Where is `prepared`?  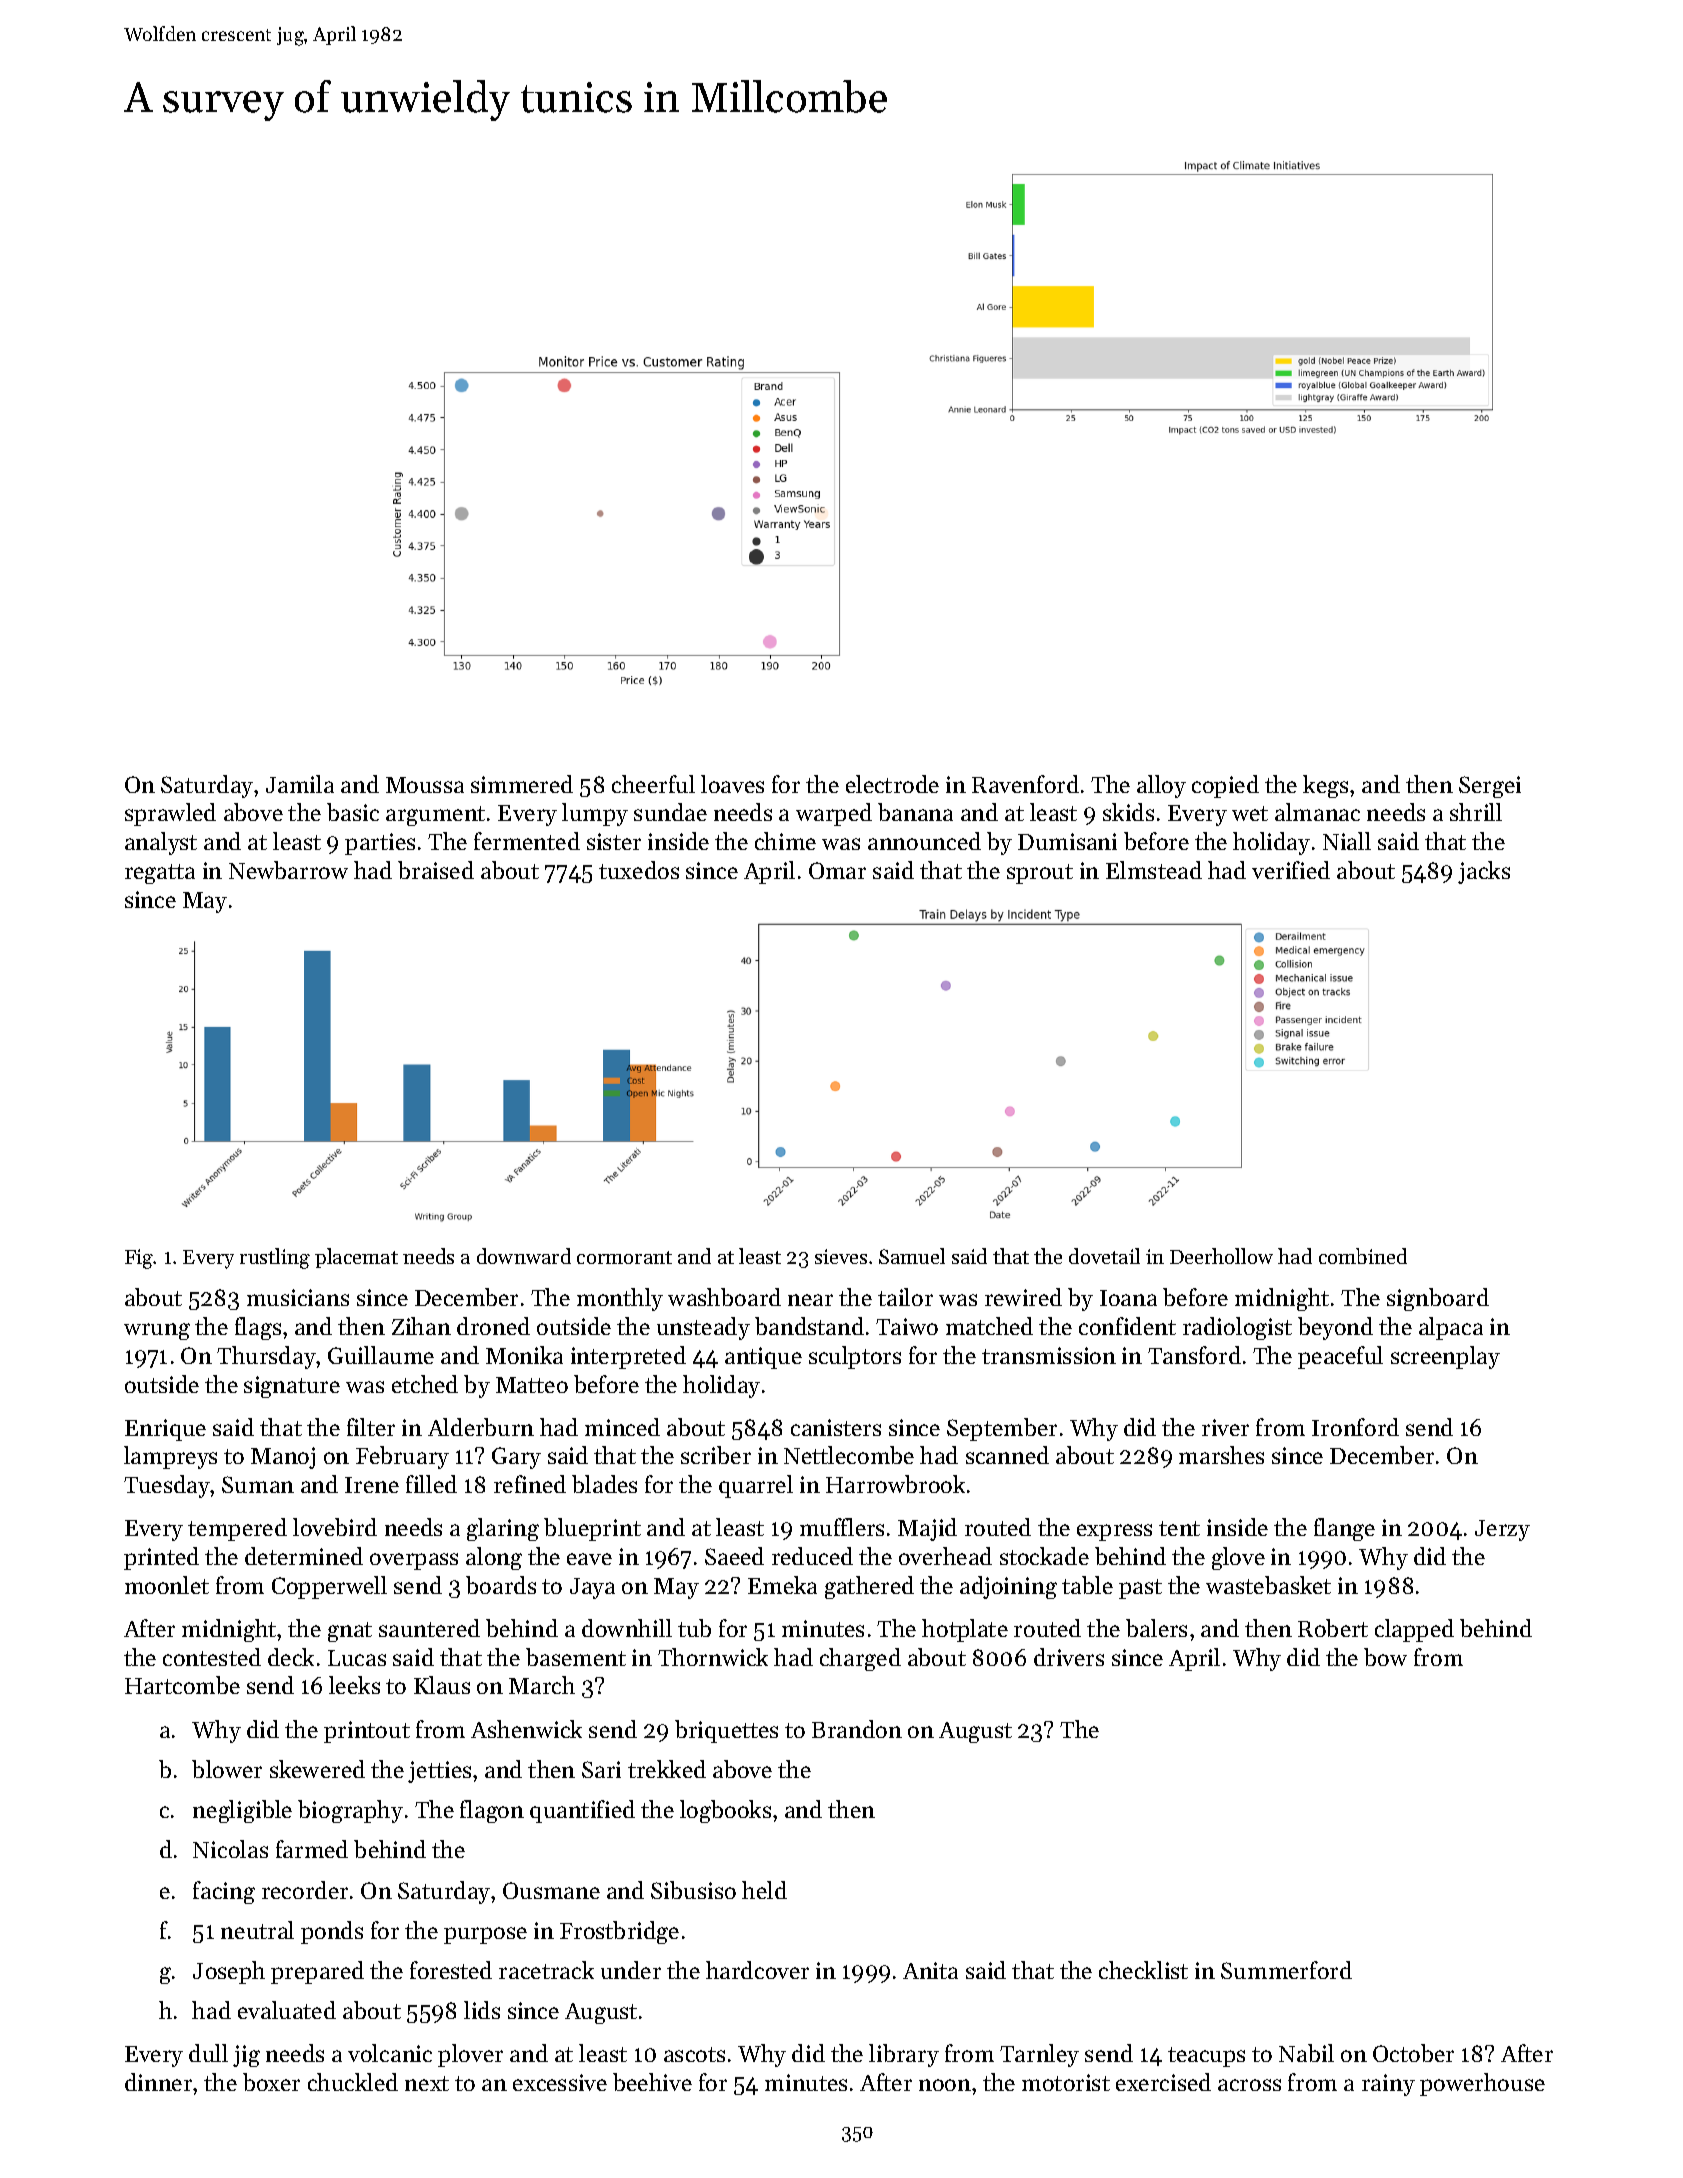
prepared is located at coordinates (317, 1972).
